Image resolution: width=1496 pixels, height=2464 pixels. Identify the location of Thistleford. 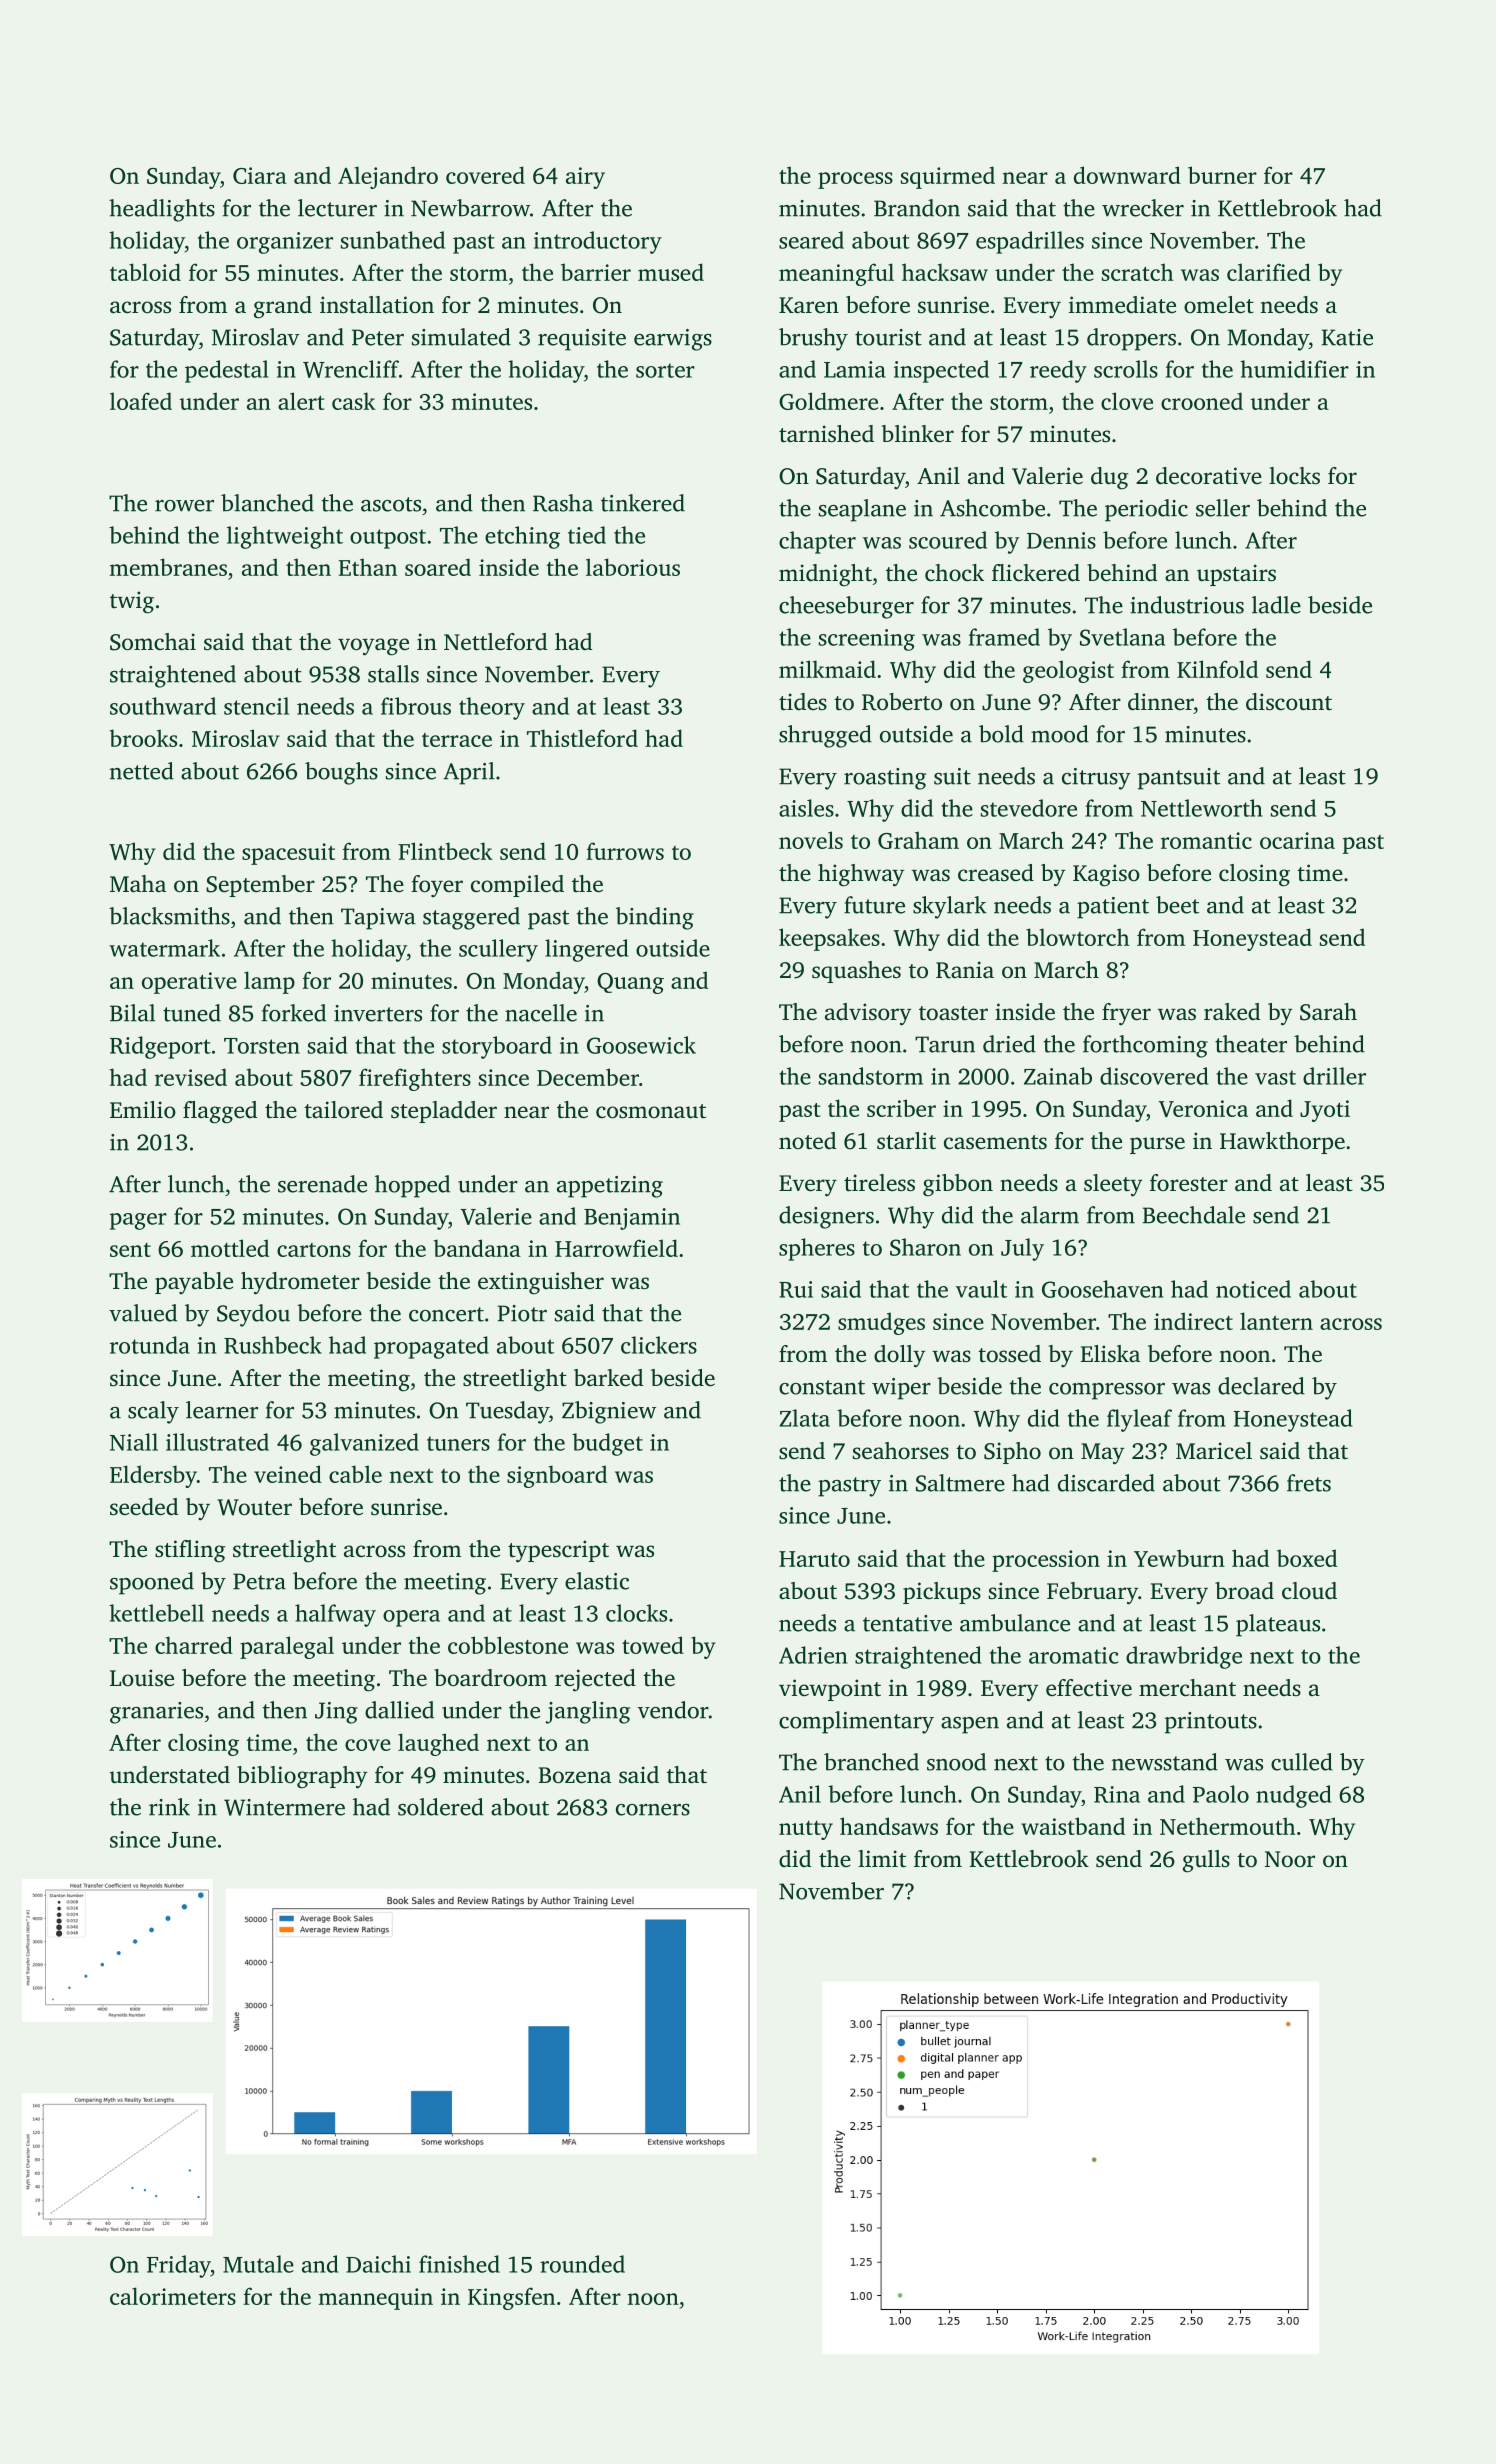
(582, 738).
